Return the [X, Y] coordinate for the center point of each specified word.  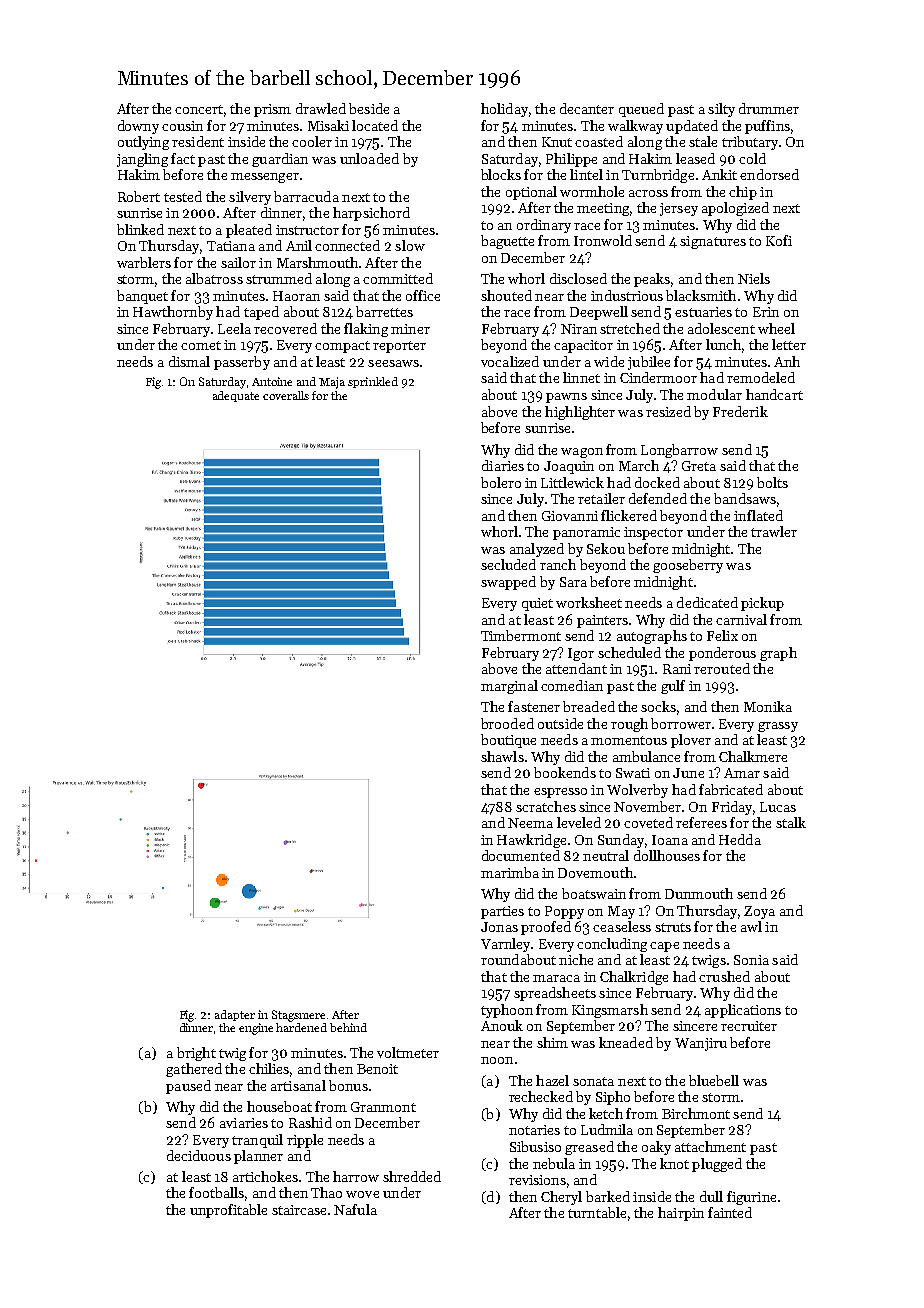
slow [410, 245]
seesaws [393, 363]
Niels [754, 278]
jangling [142, 160]
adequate [236, 396]
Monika [768, 706]
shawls [502, 756]
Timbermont [521, 635]
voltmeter [408, 1052]
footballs [216, 1192]
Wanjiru [701, 1044]
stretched [630, 328]
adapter [235, 1015]
